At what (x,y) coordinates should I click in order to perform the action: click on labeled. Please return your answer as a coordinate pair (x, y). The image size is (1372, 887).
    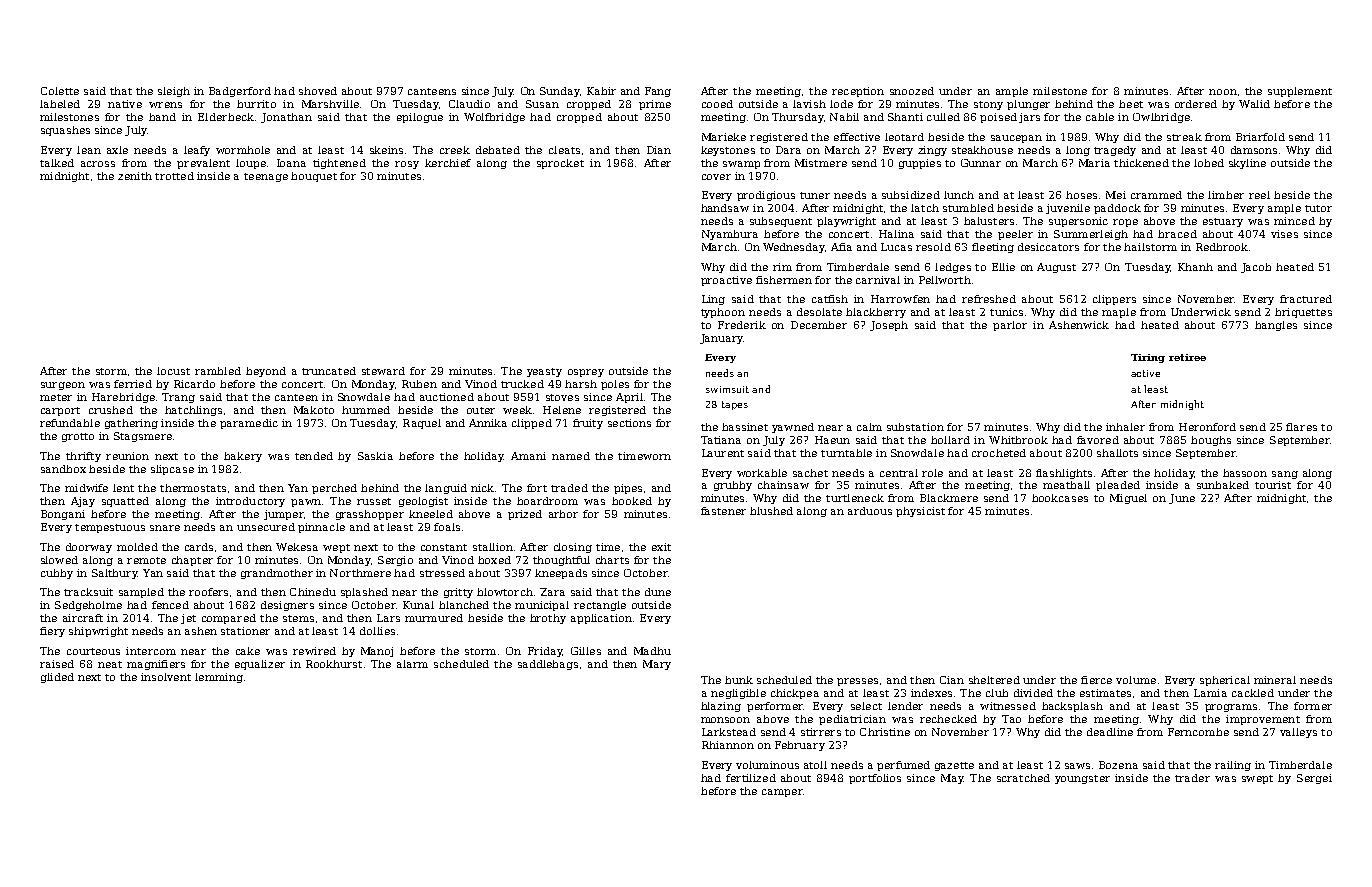
    Looking at the image, I should click on (60, 104).
